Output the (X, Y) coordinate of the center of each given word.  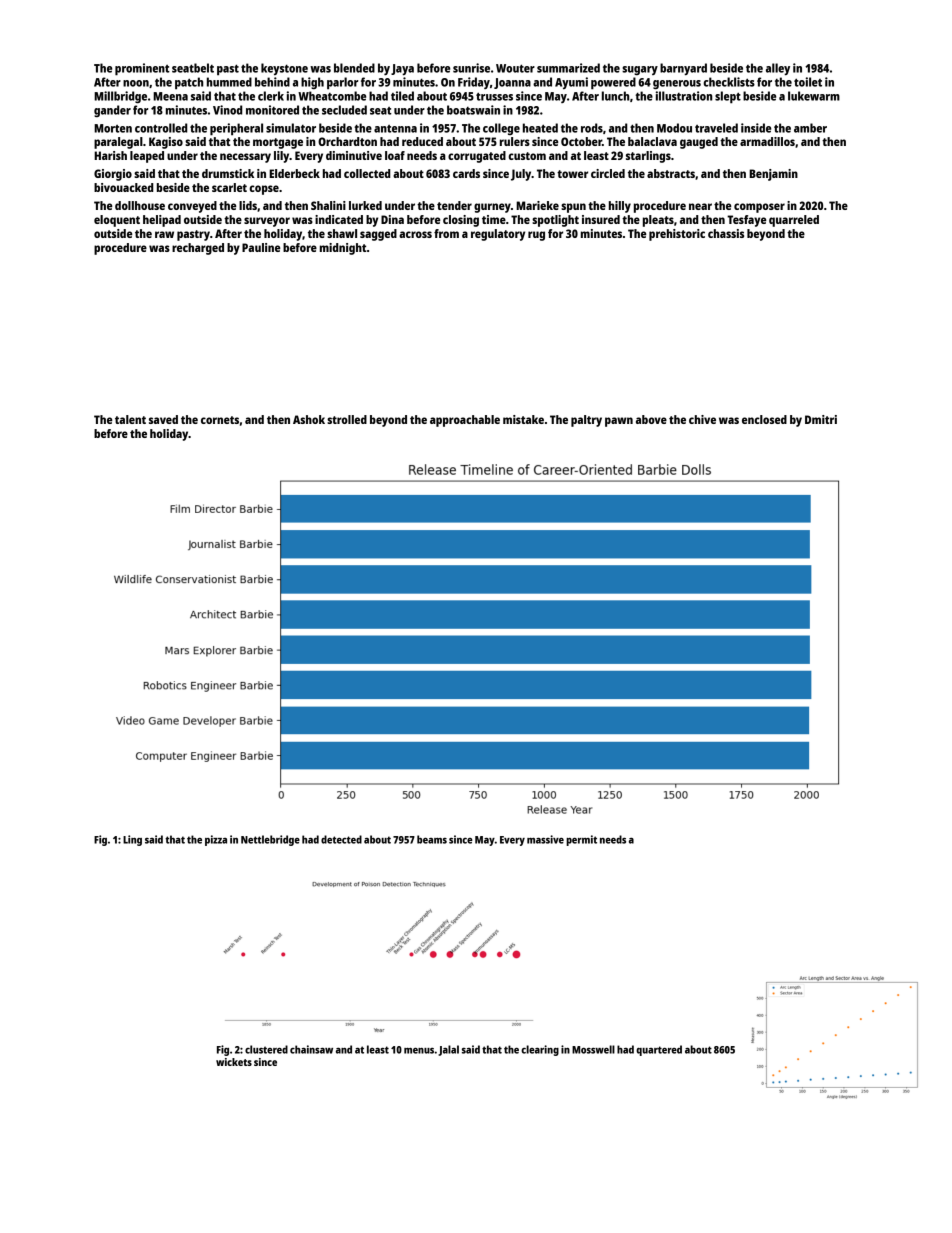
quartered (659, 1050)
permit (581, 840)
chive (702, 419)
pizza (216, 840)
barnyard (683, 69)
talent (130, 419)
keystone (284, 69)
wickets (234, 1062)
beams (432, 839)
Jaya (402, 69)
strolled (347, 419)
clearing (540, 1050)
